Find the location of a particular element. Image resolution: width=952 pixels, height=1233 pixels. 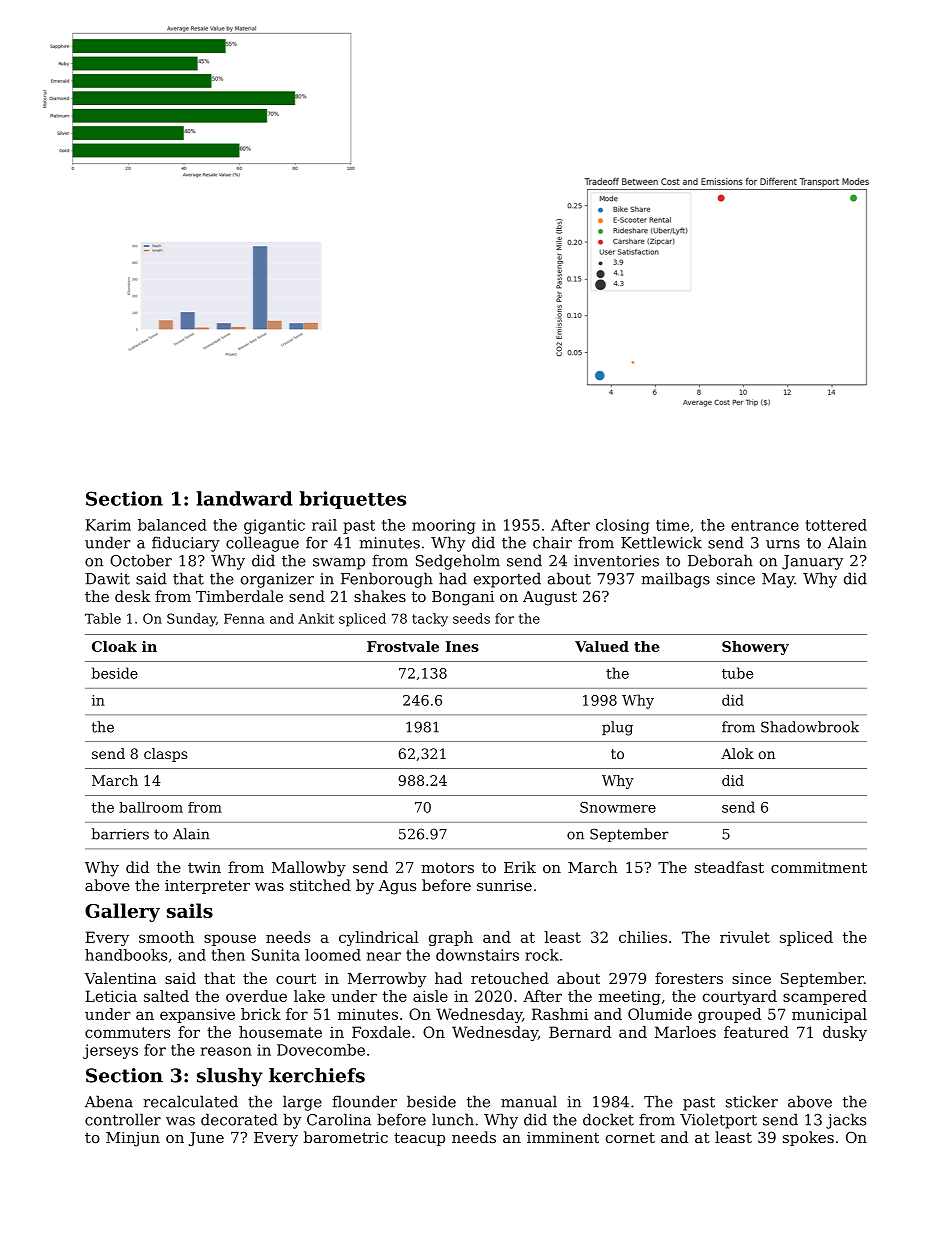

barometric is located at coordinates (346, 1137).
